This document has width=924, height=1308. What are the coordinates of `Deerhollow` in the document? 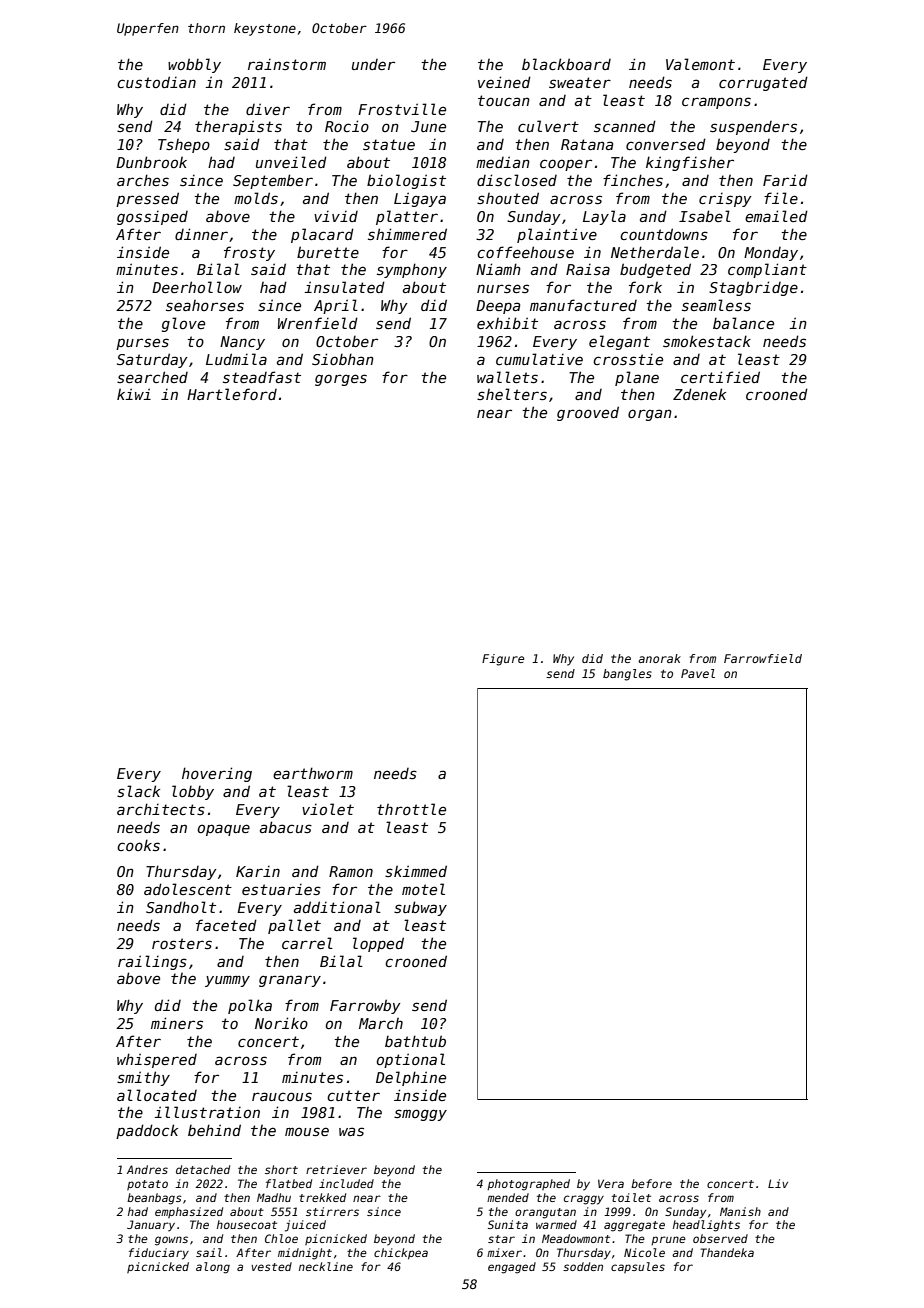 It's located at (197, 287).
